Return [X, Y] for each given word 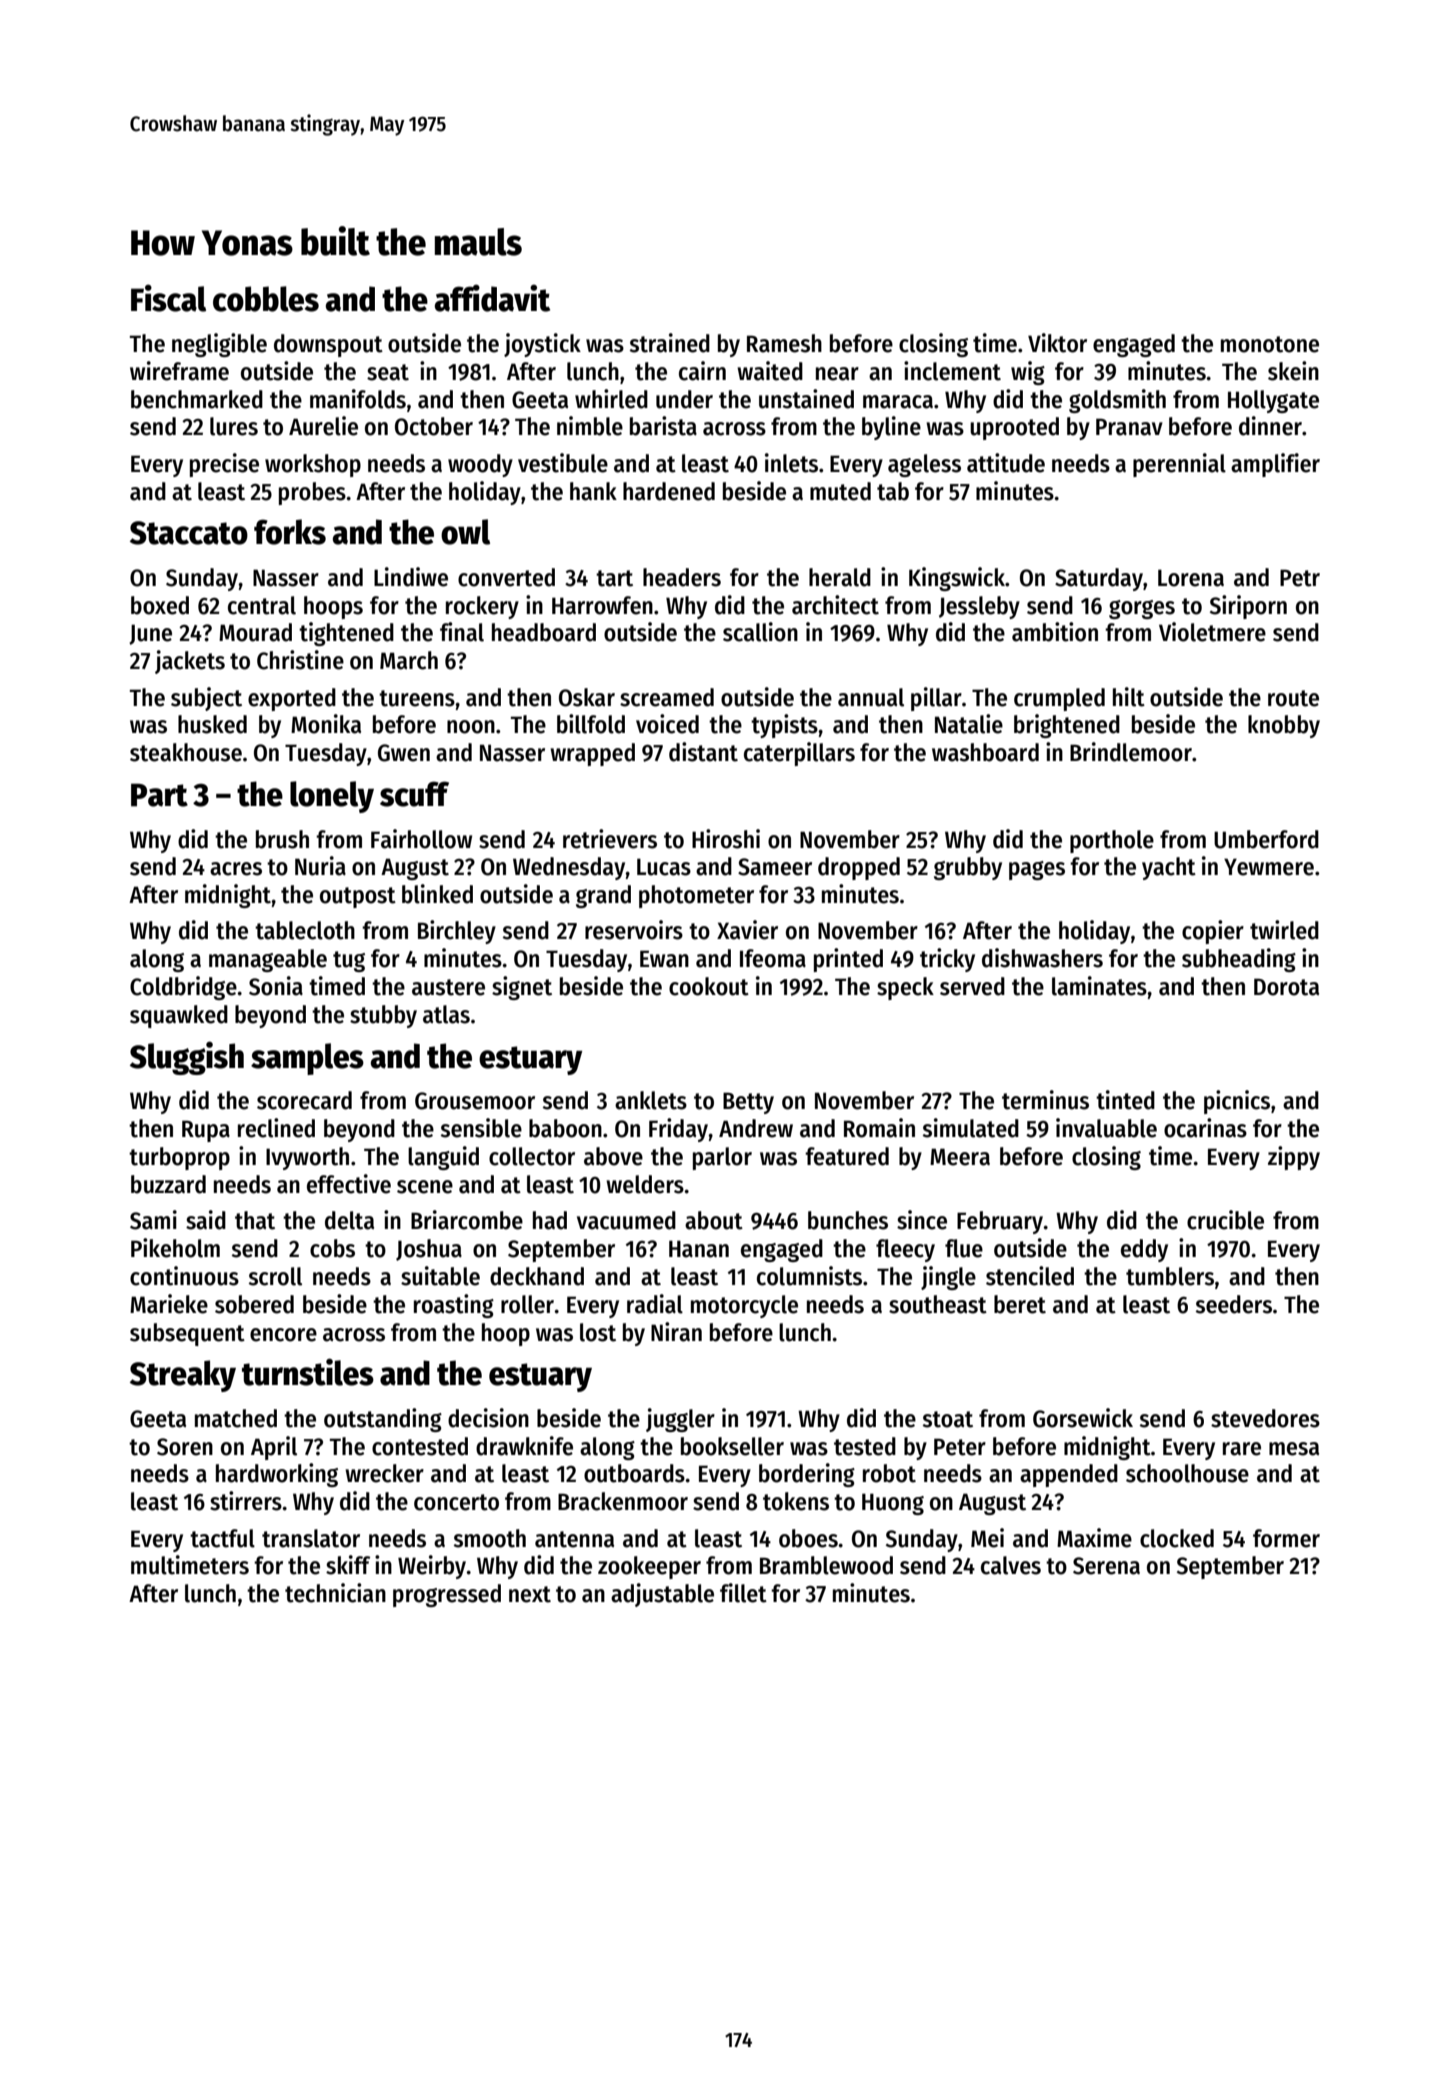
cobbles [266, 299]
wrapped [592, 754]
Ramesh [784, 343]
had [550, 1220]
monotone [1270, 344]
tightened [346, 634]
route [1293, 698]
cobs [332, 1248]
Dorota [1286, 987]
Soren [185, 1447]
